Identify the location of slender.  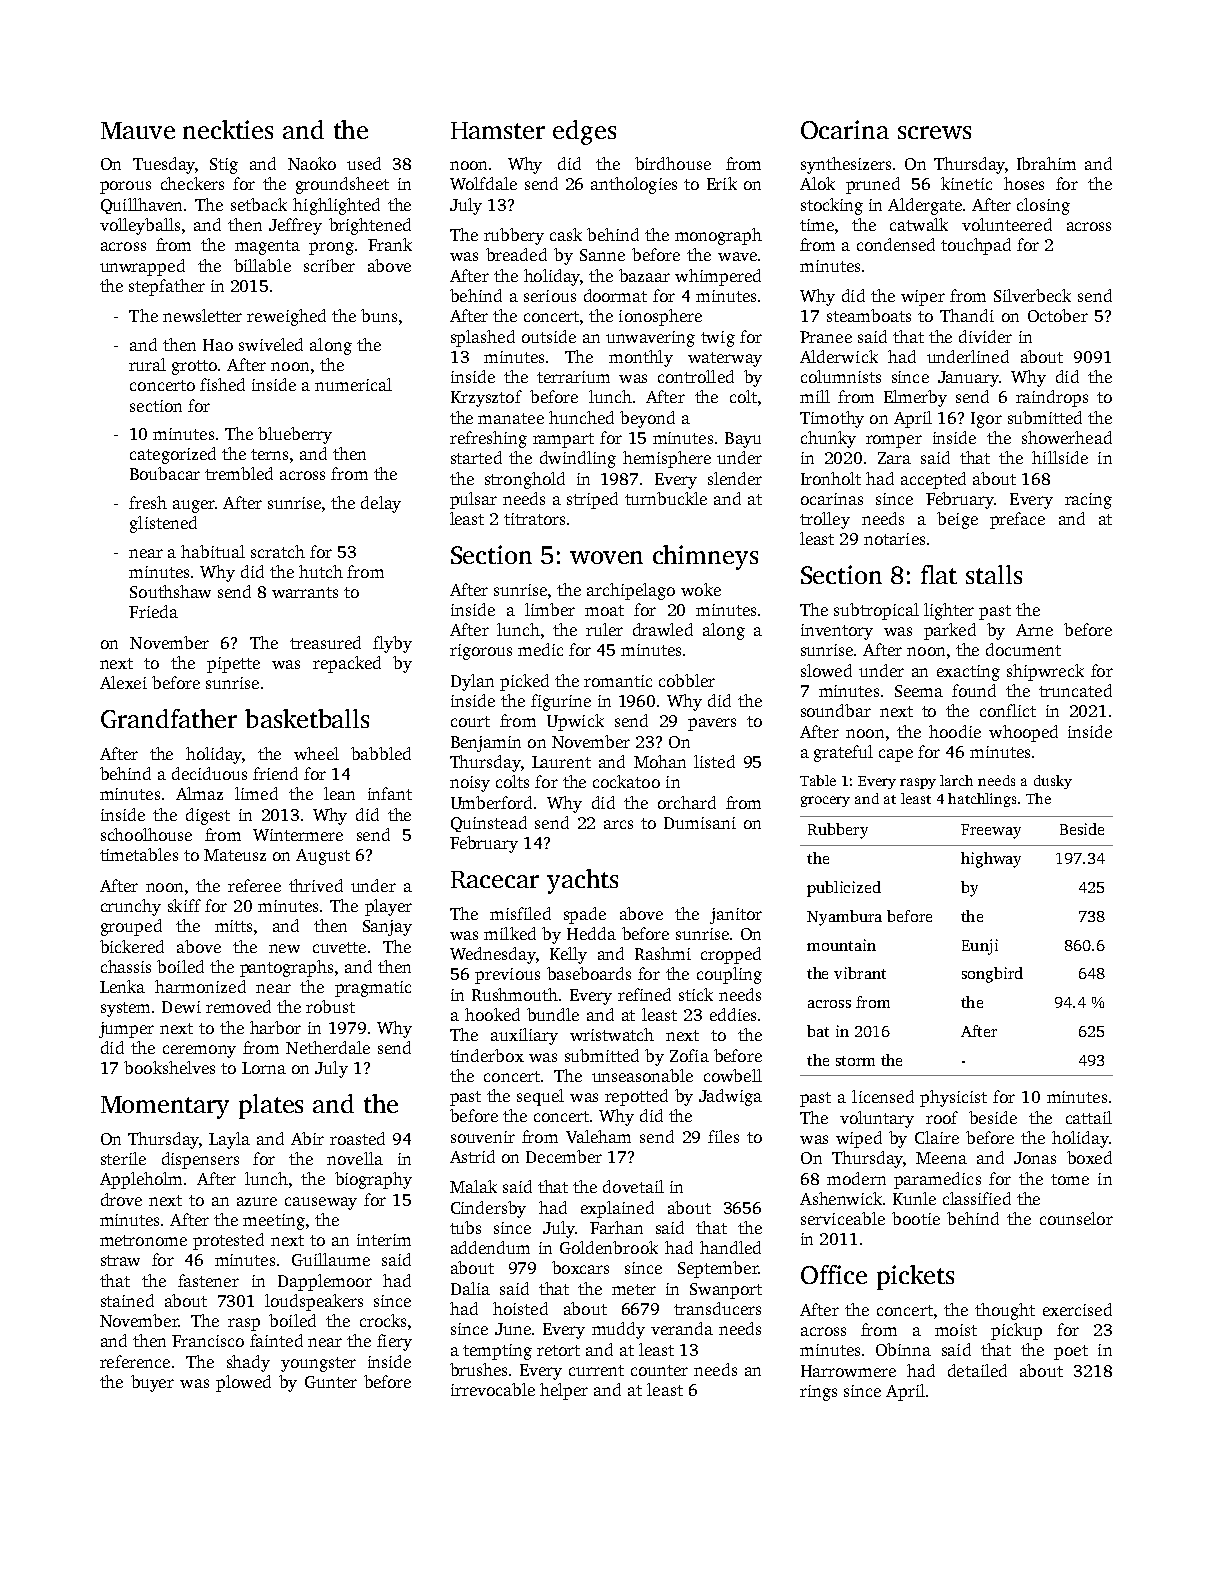
(735, 478).
